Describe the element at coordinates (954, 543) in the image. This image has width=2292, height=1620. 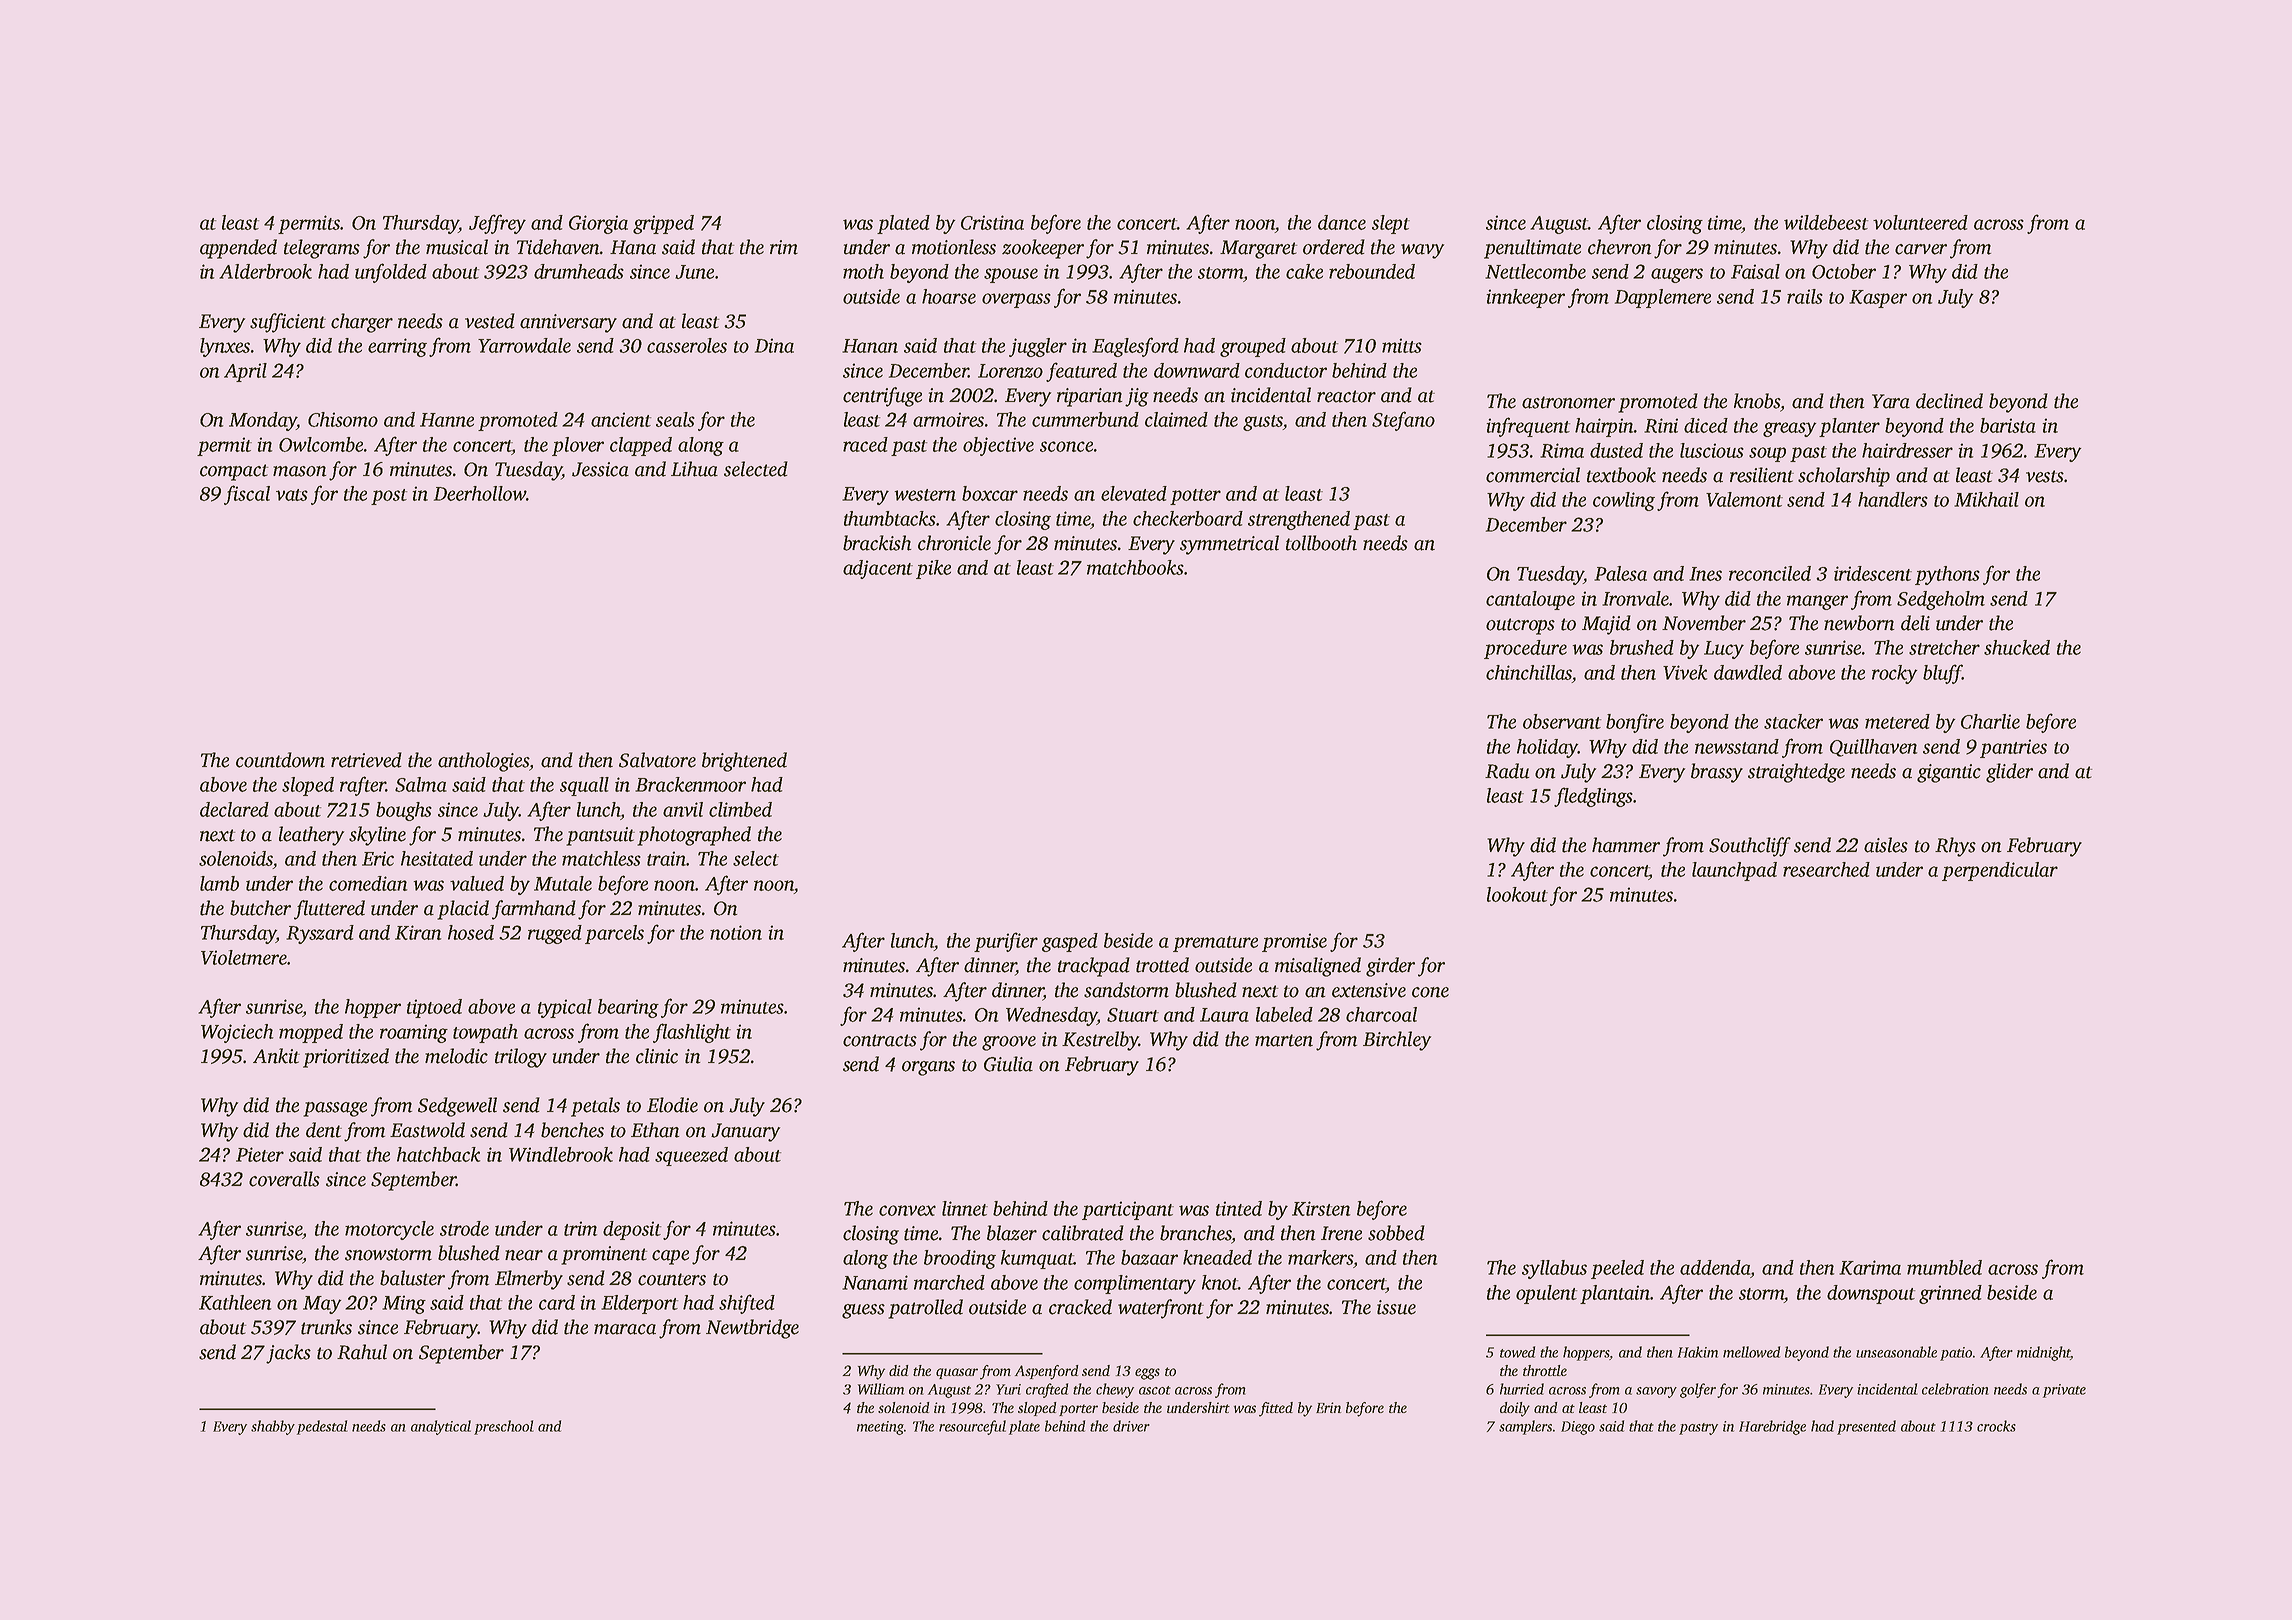
I see `chronicle` at that location.
